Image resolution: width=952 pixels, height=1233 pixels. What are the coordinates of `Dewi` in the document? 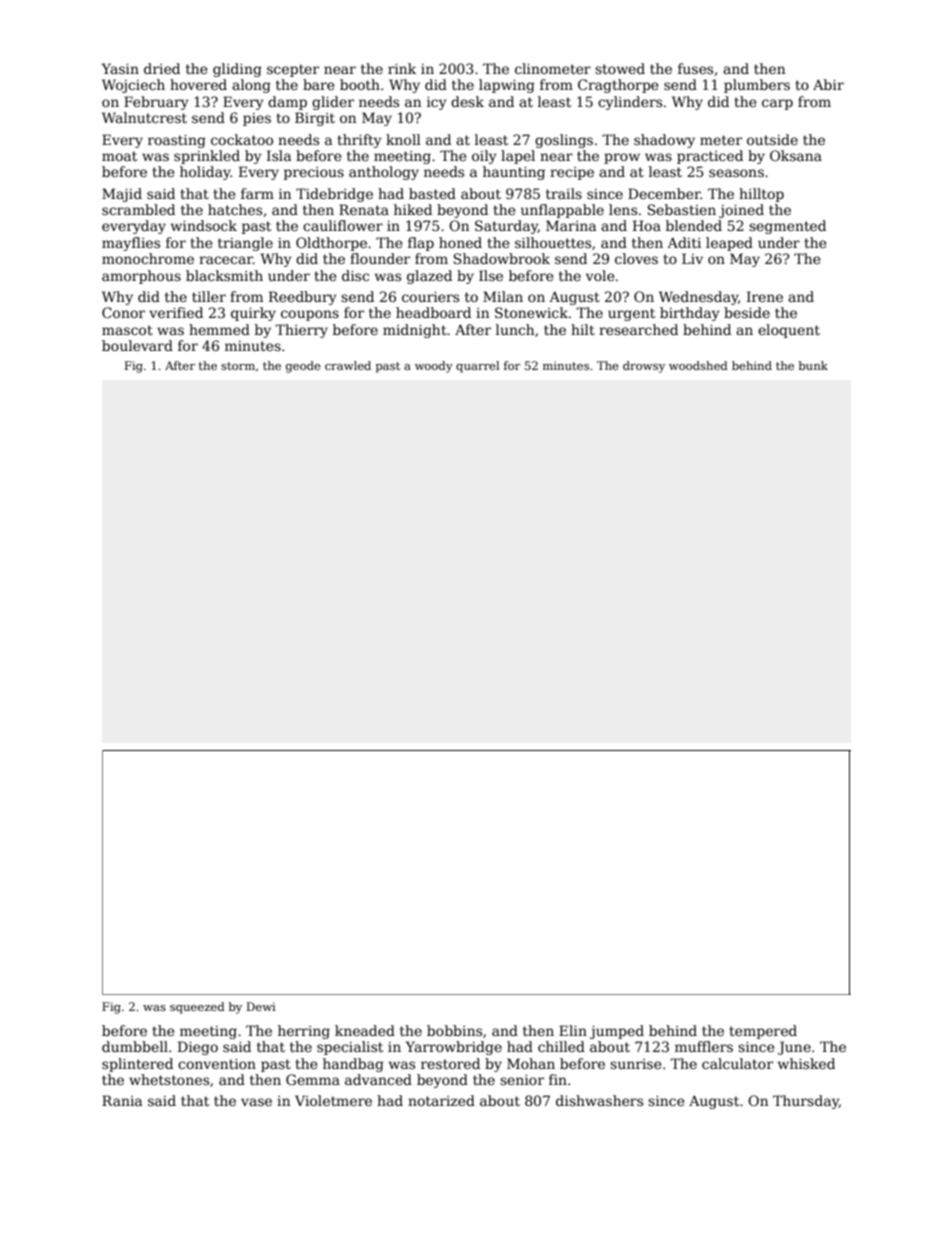 It's located at (261, 1006).
